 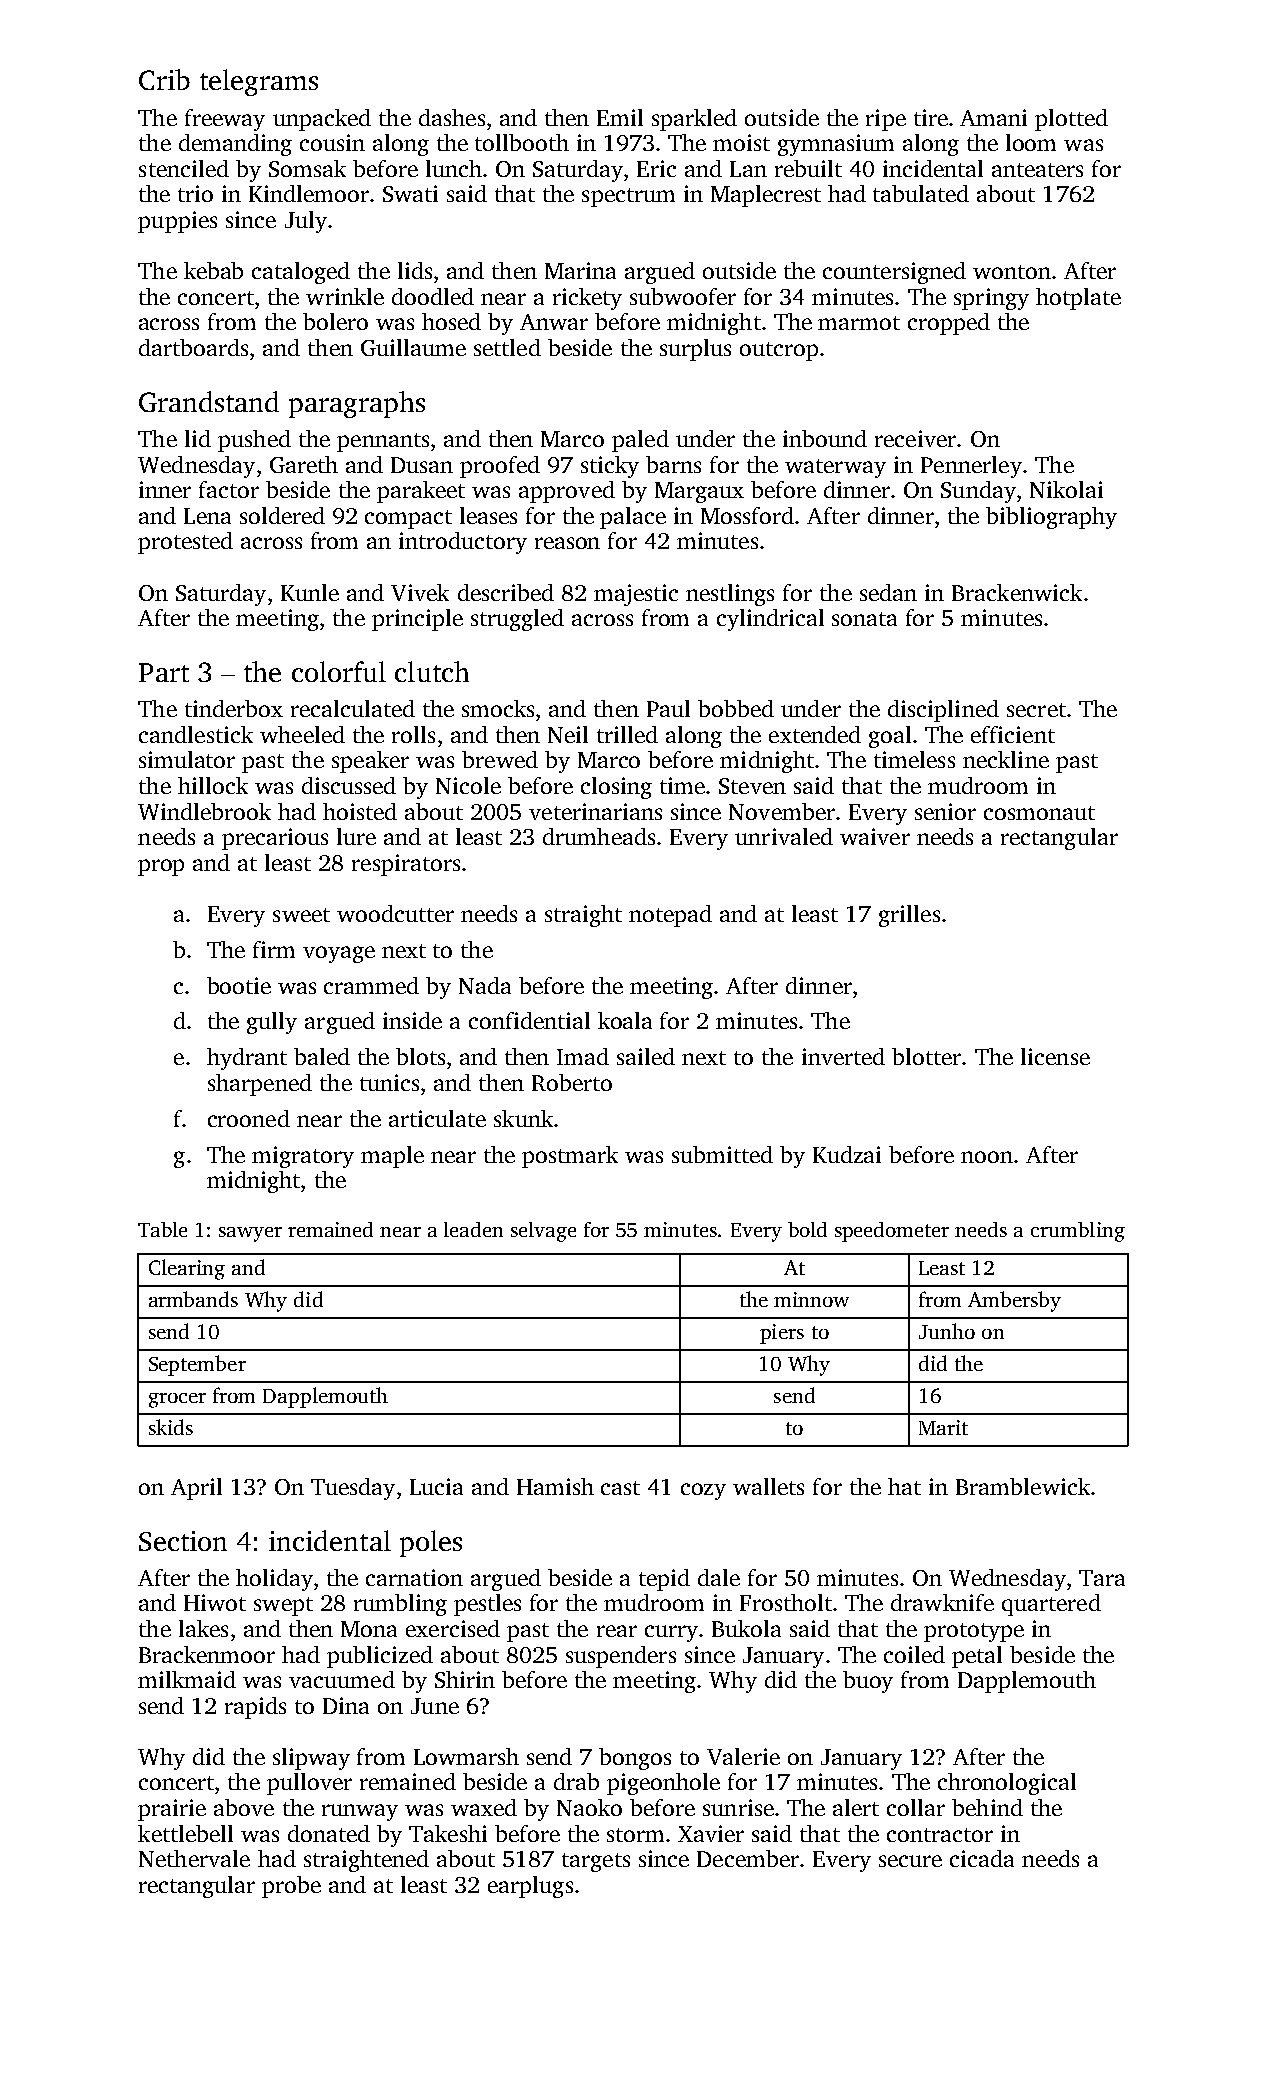 What do you see at coordinates (487, 1605) in the image?
I see `pestles` at bounding box center [487, 1605].
